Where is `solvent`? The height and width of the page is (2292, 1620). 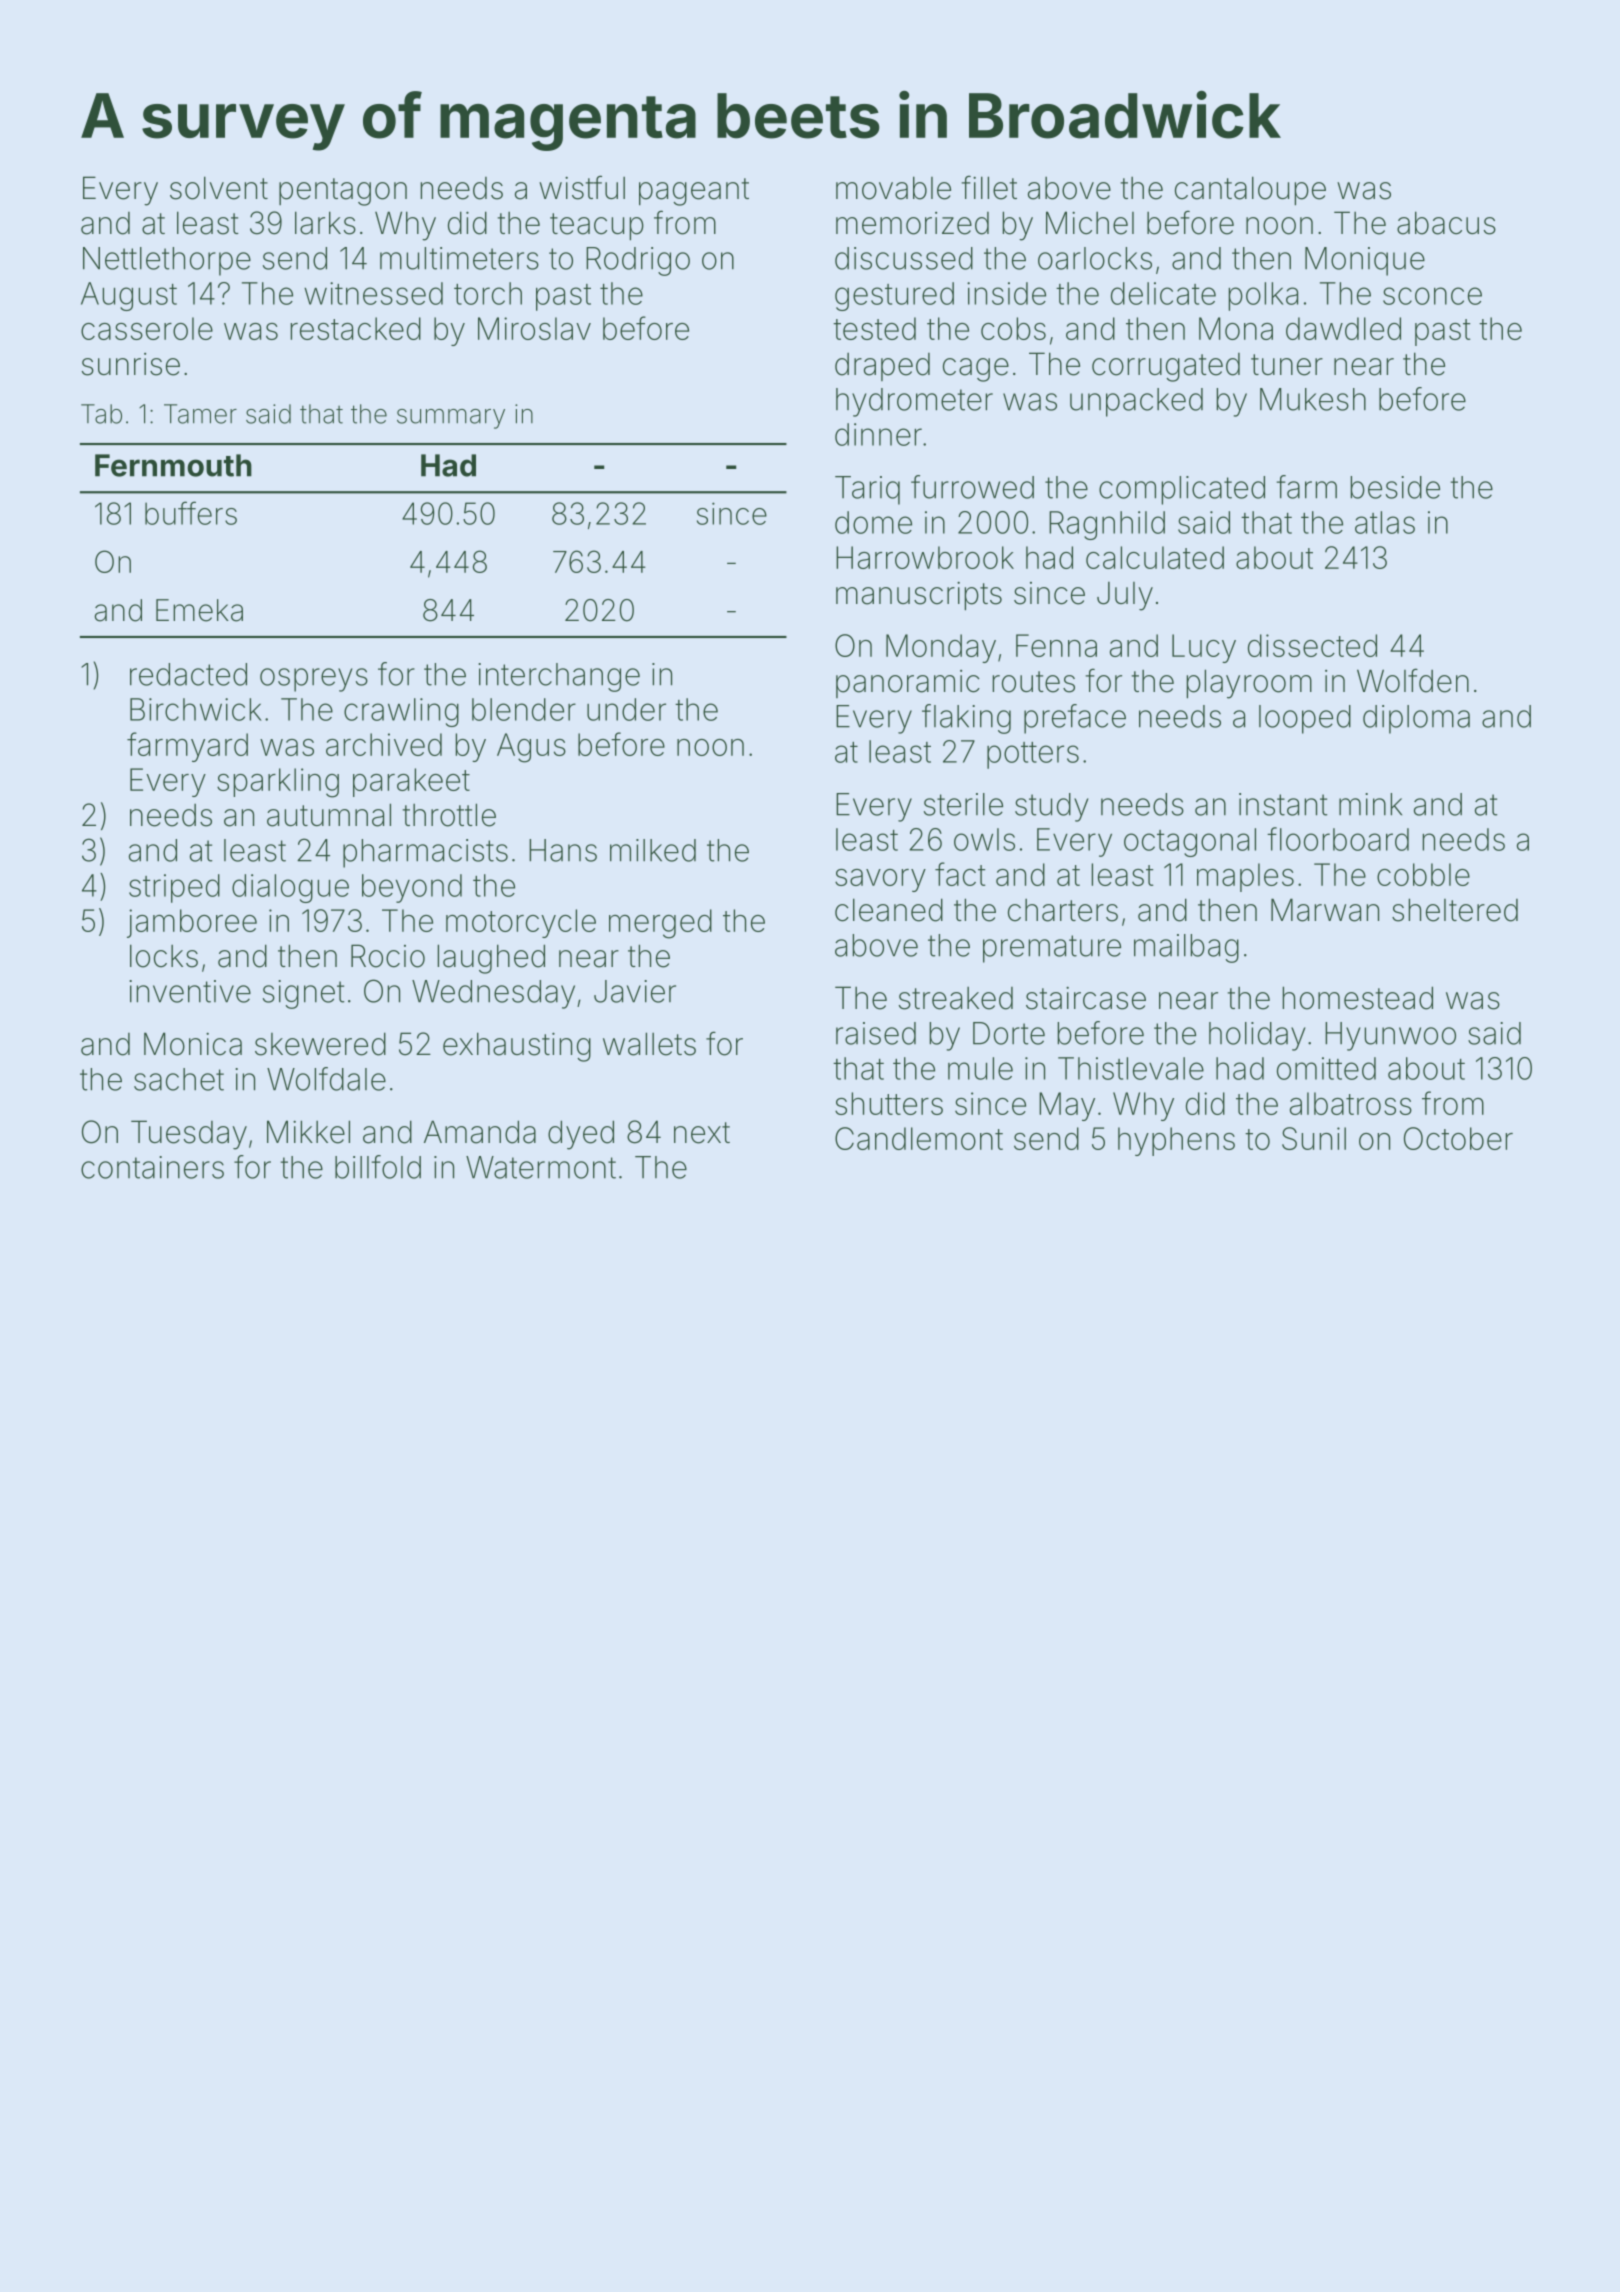 solvent is located at coordinates (219, 188).
